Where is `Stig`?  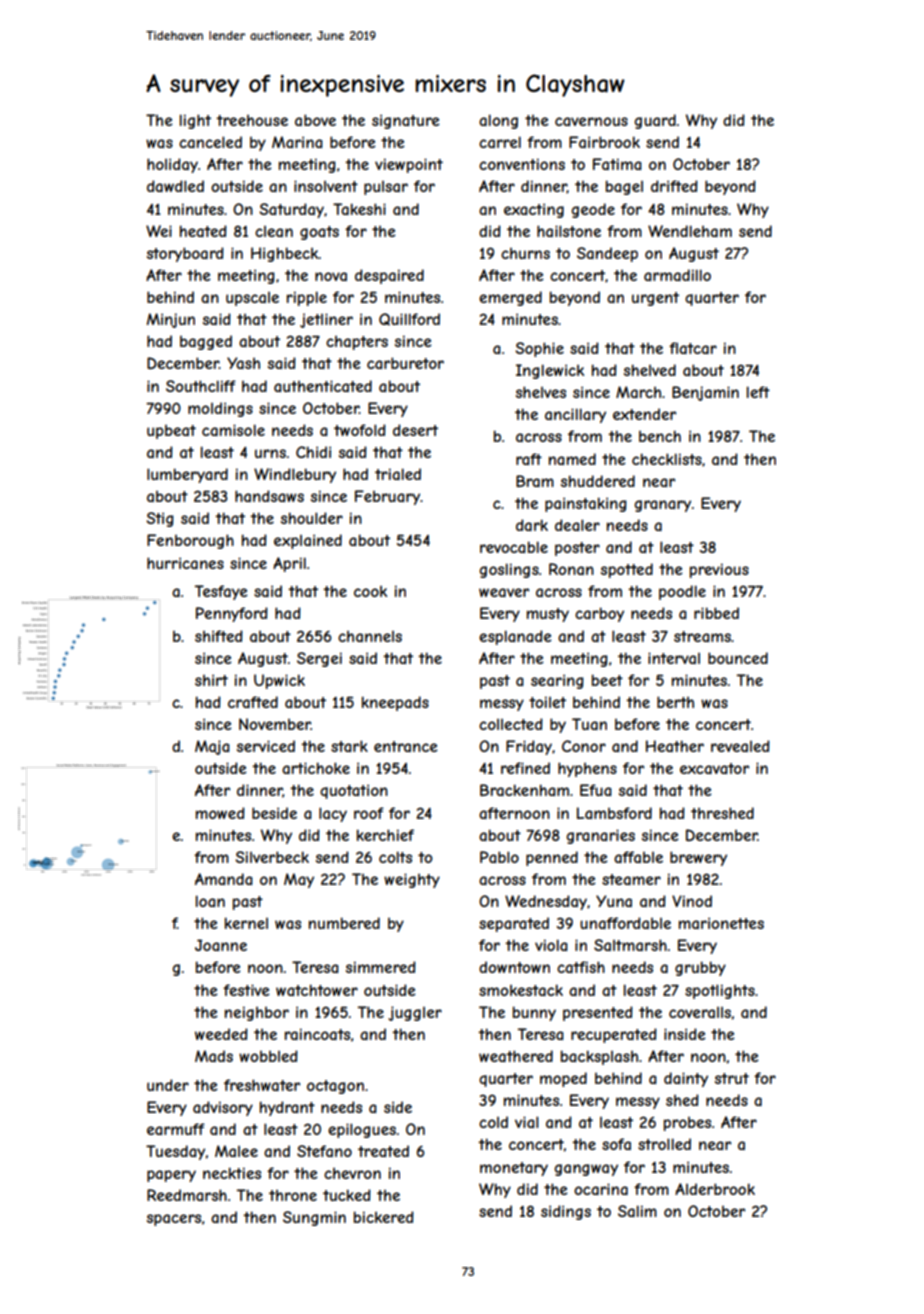 Stig is located at coordinates (160, 519).
